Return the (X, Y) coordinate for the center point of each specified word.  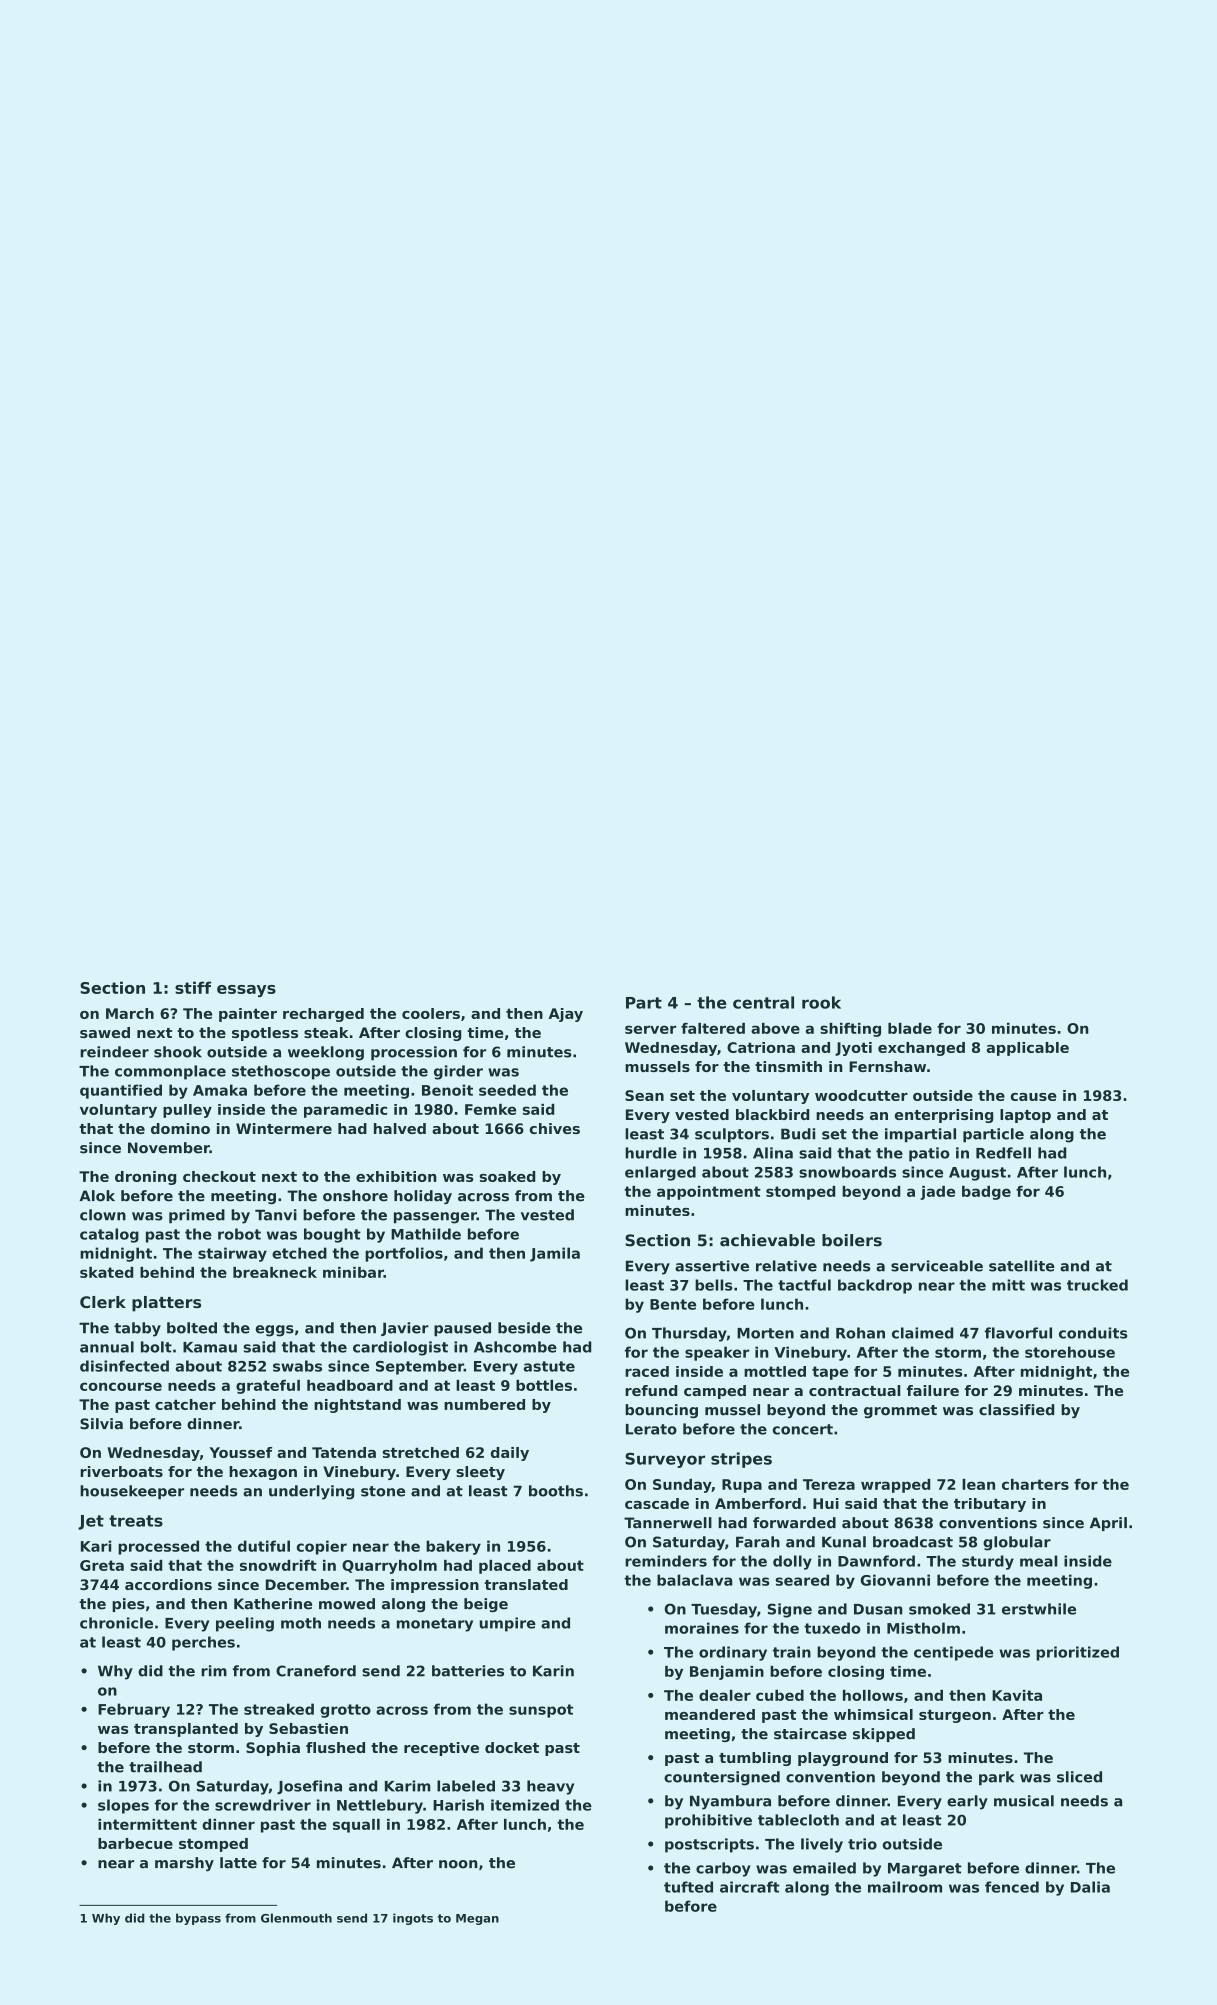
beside (524, 1328)
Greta (102, 1565)
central (763, 1002)
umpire (508, 1624)
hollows (873, 1695)
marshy (184, 1864)
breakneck (275, 1272)
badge (986, 1193)
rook (821, 1002)
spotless (265, 1034)
